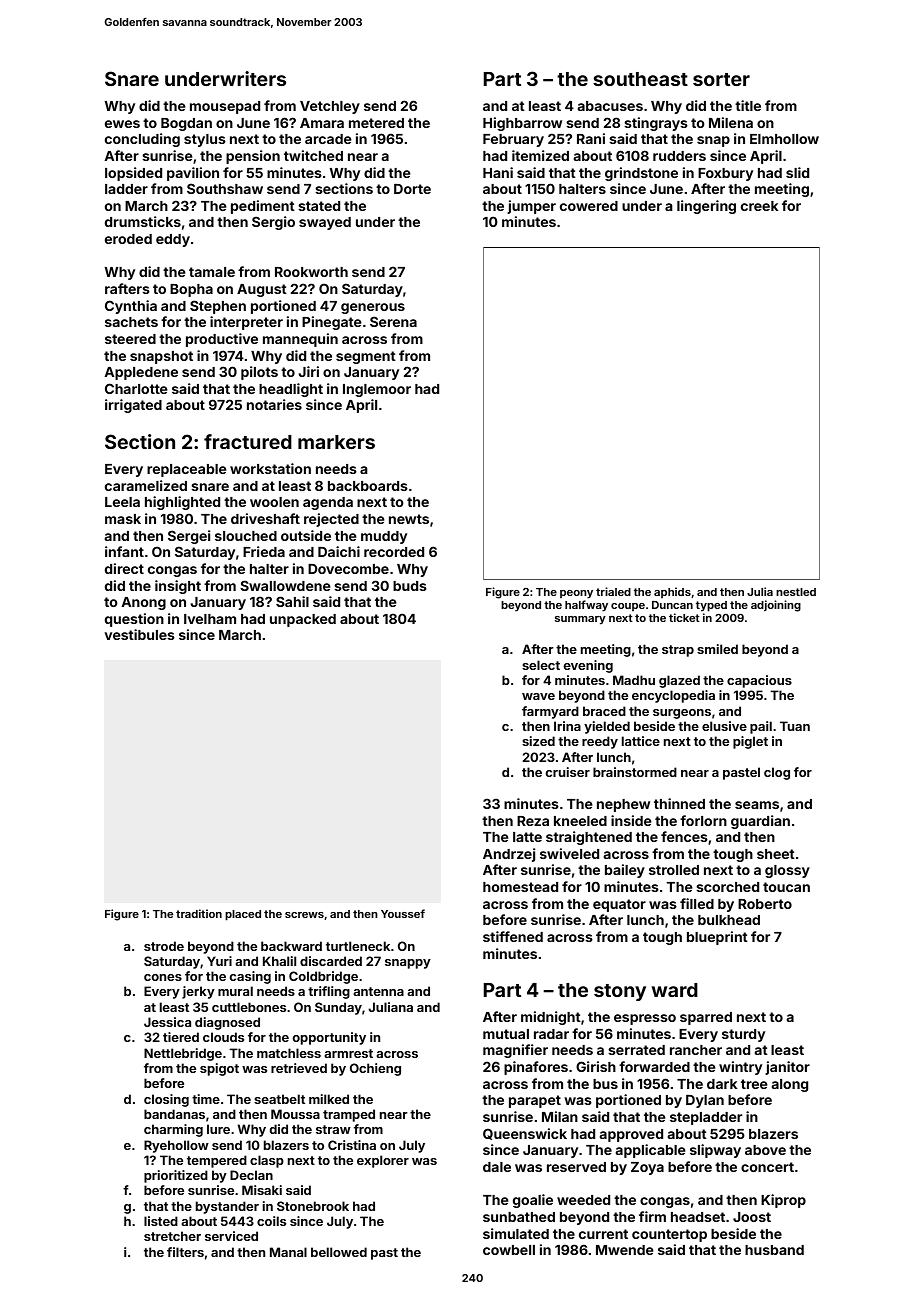  Describe the element at coordinates (210, 619) in the document. I see `Ivelham` at that location.
